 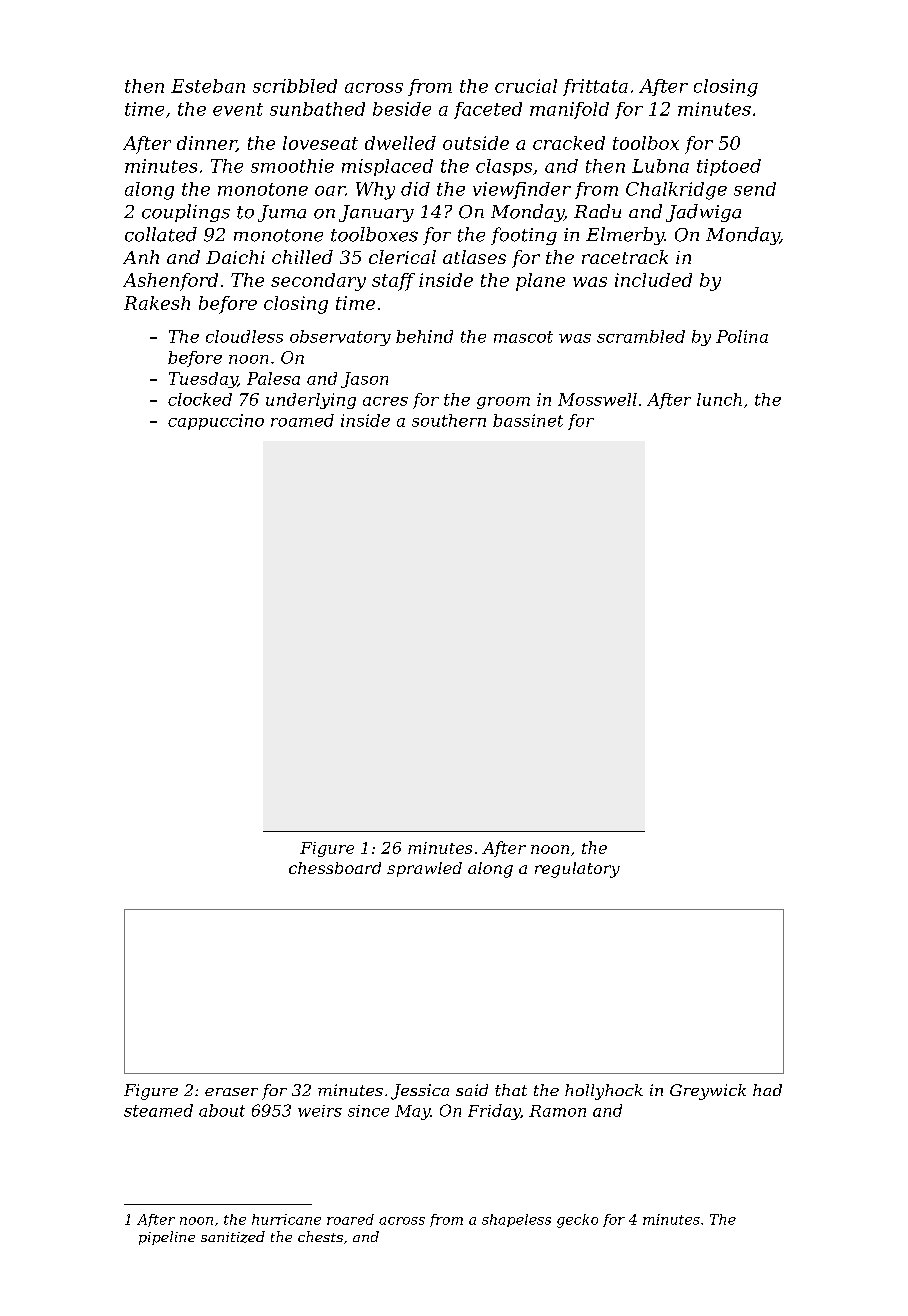 What do you see at coordinates (335, 868) in the screenshot?
I see `chessboard` at bounding box center [335, 868].
